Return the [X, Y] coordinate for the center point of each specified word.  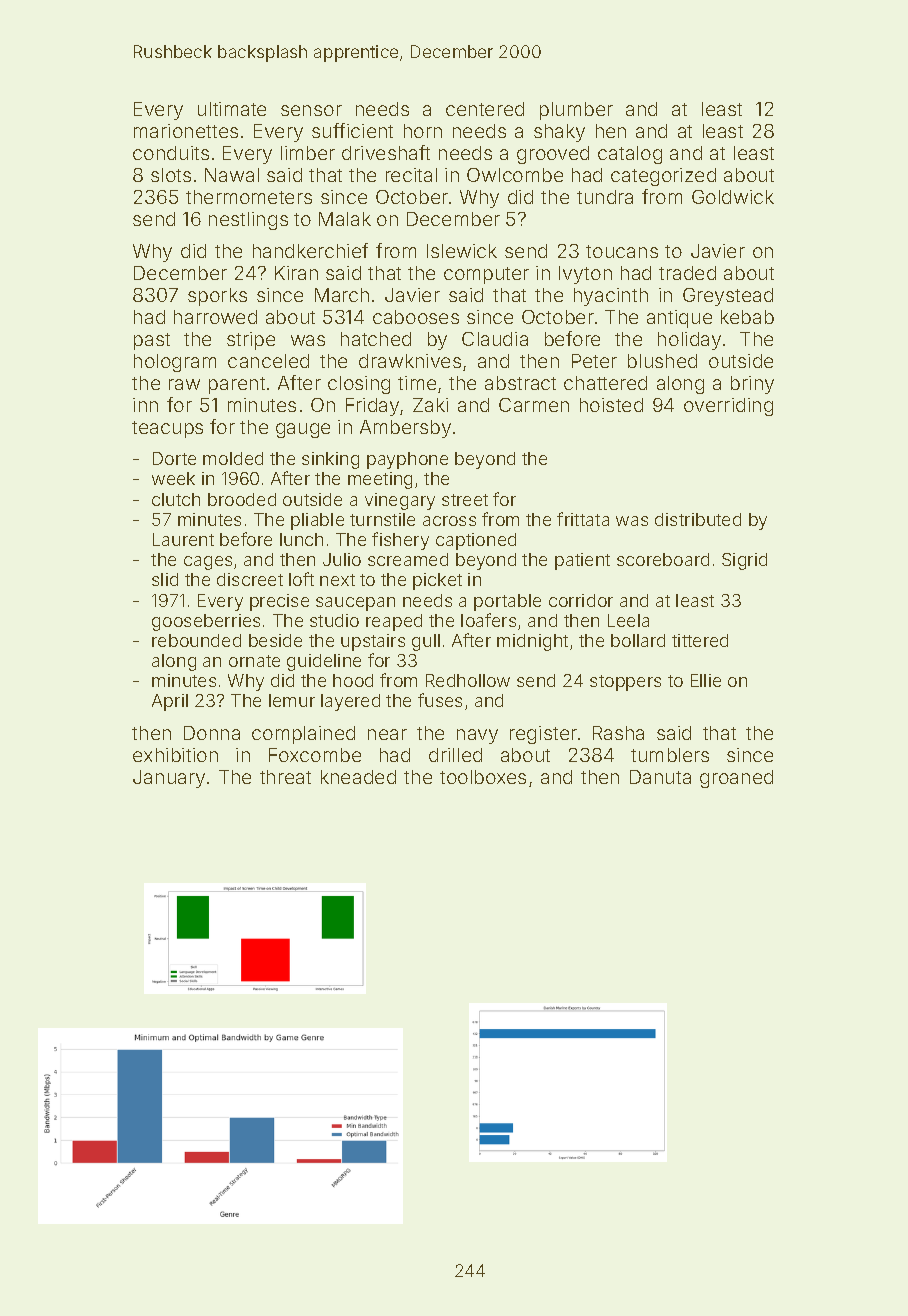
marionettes [186, 131]
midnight [532, 642]
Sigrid [744, 561]
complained [303, 735]
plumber [576, 111]
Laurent [183, 539]
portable [507, 602]
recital [411, 175]
